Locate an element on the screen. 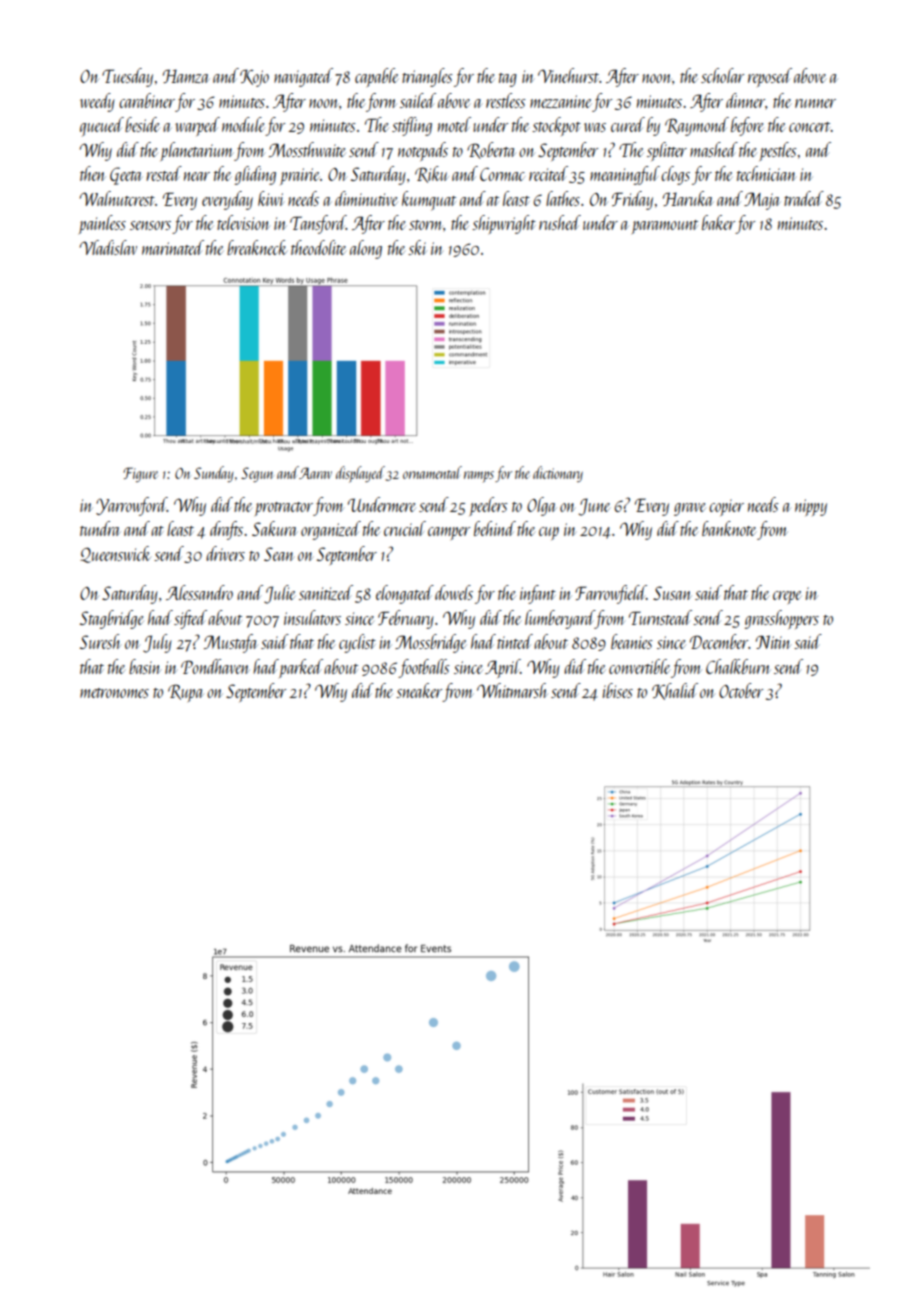 The height and width of the screenshot is (1314, 924). Vladislav is located at coordinates (108, 247).
